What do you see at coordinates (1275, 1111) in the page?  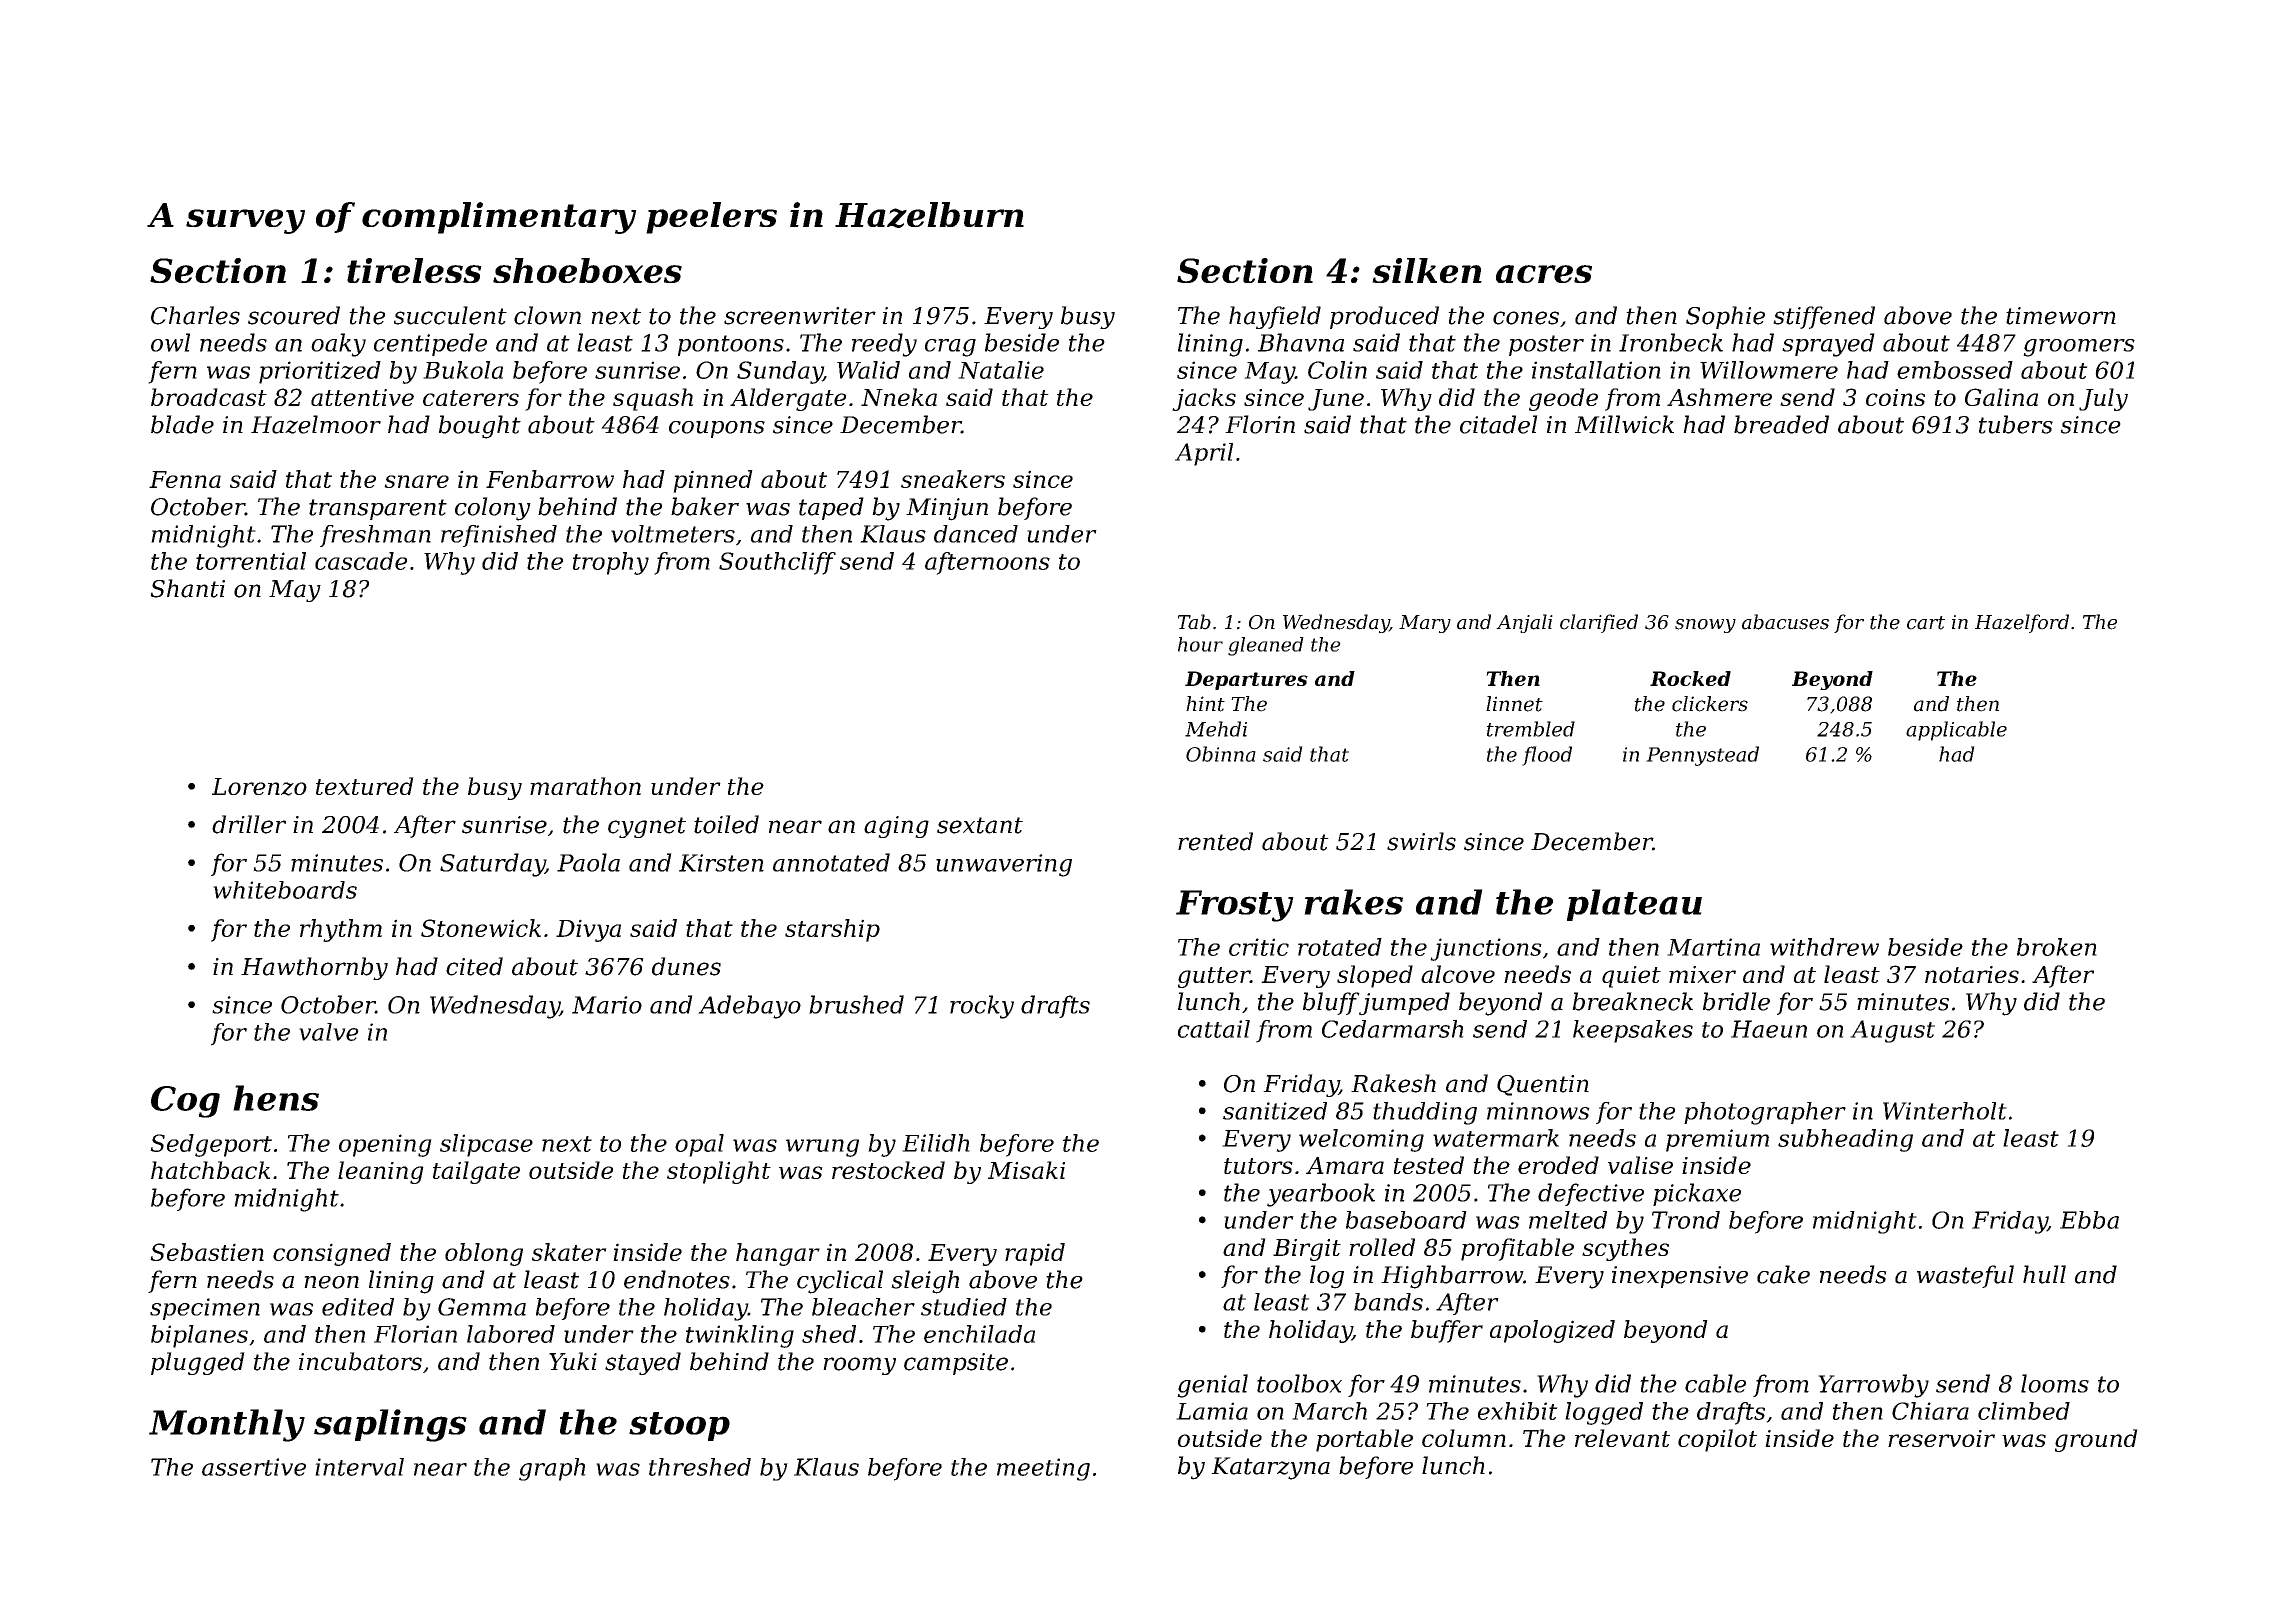 I see `sanitized` at bounding box center [1275, 1111].
